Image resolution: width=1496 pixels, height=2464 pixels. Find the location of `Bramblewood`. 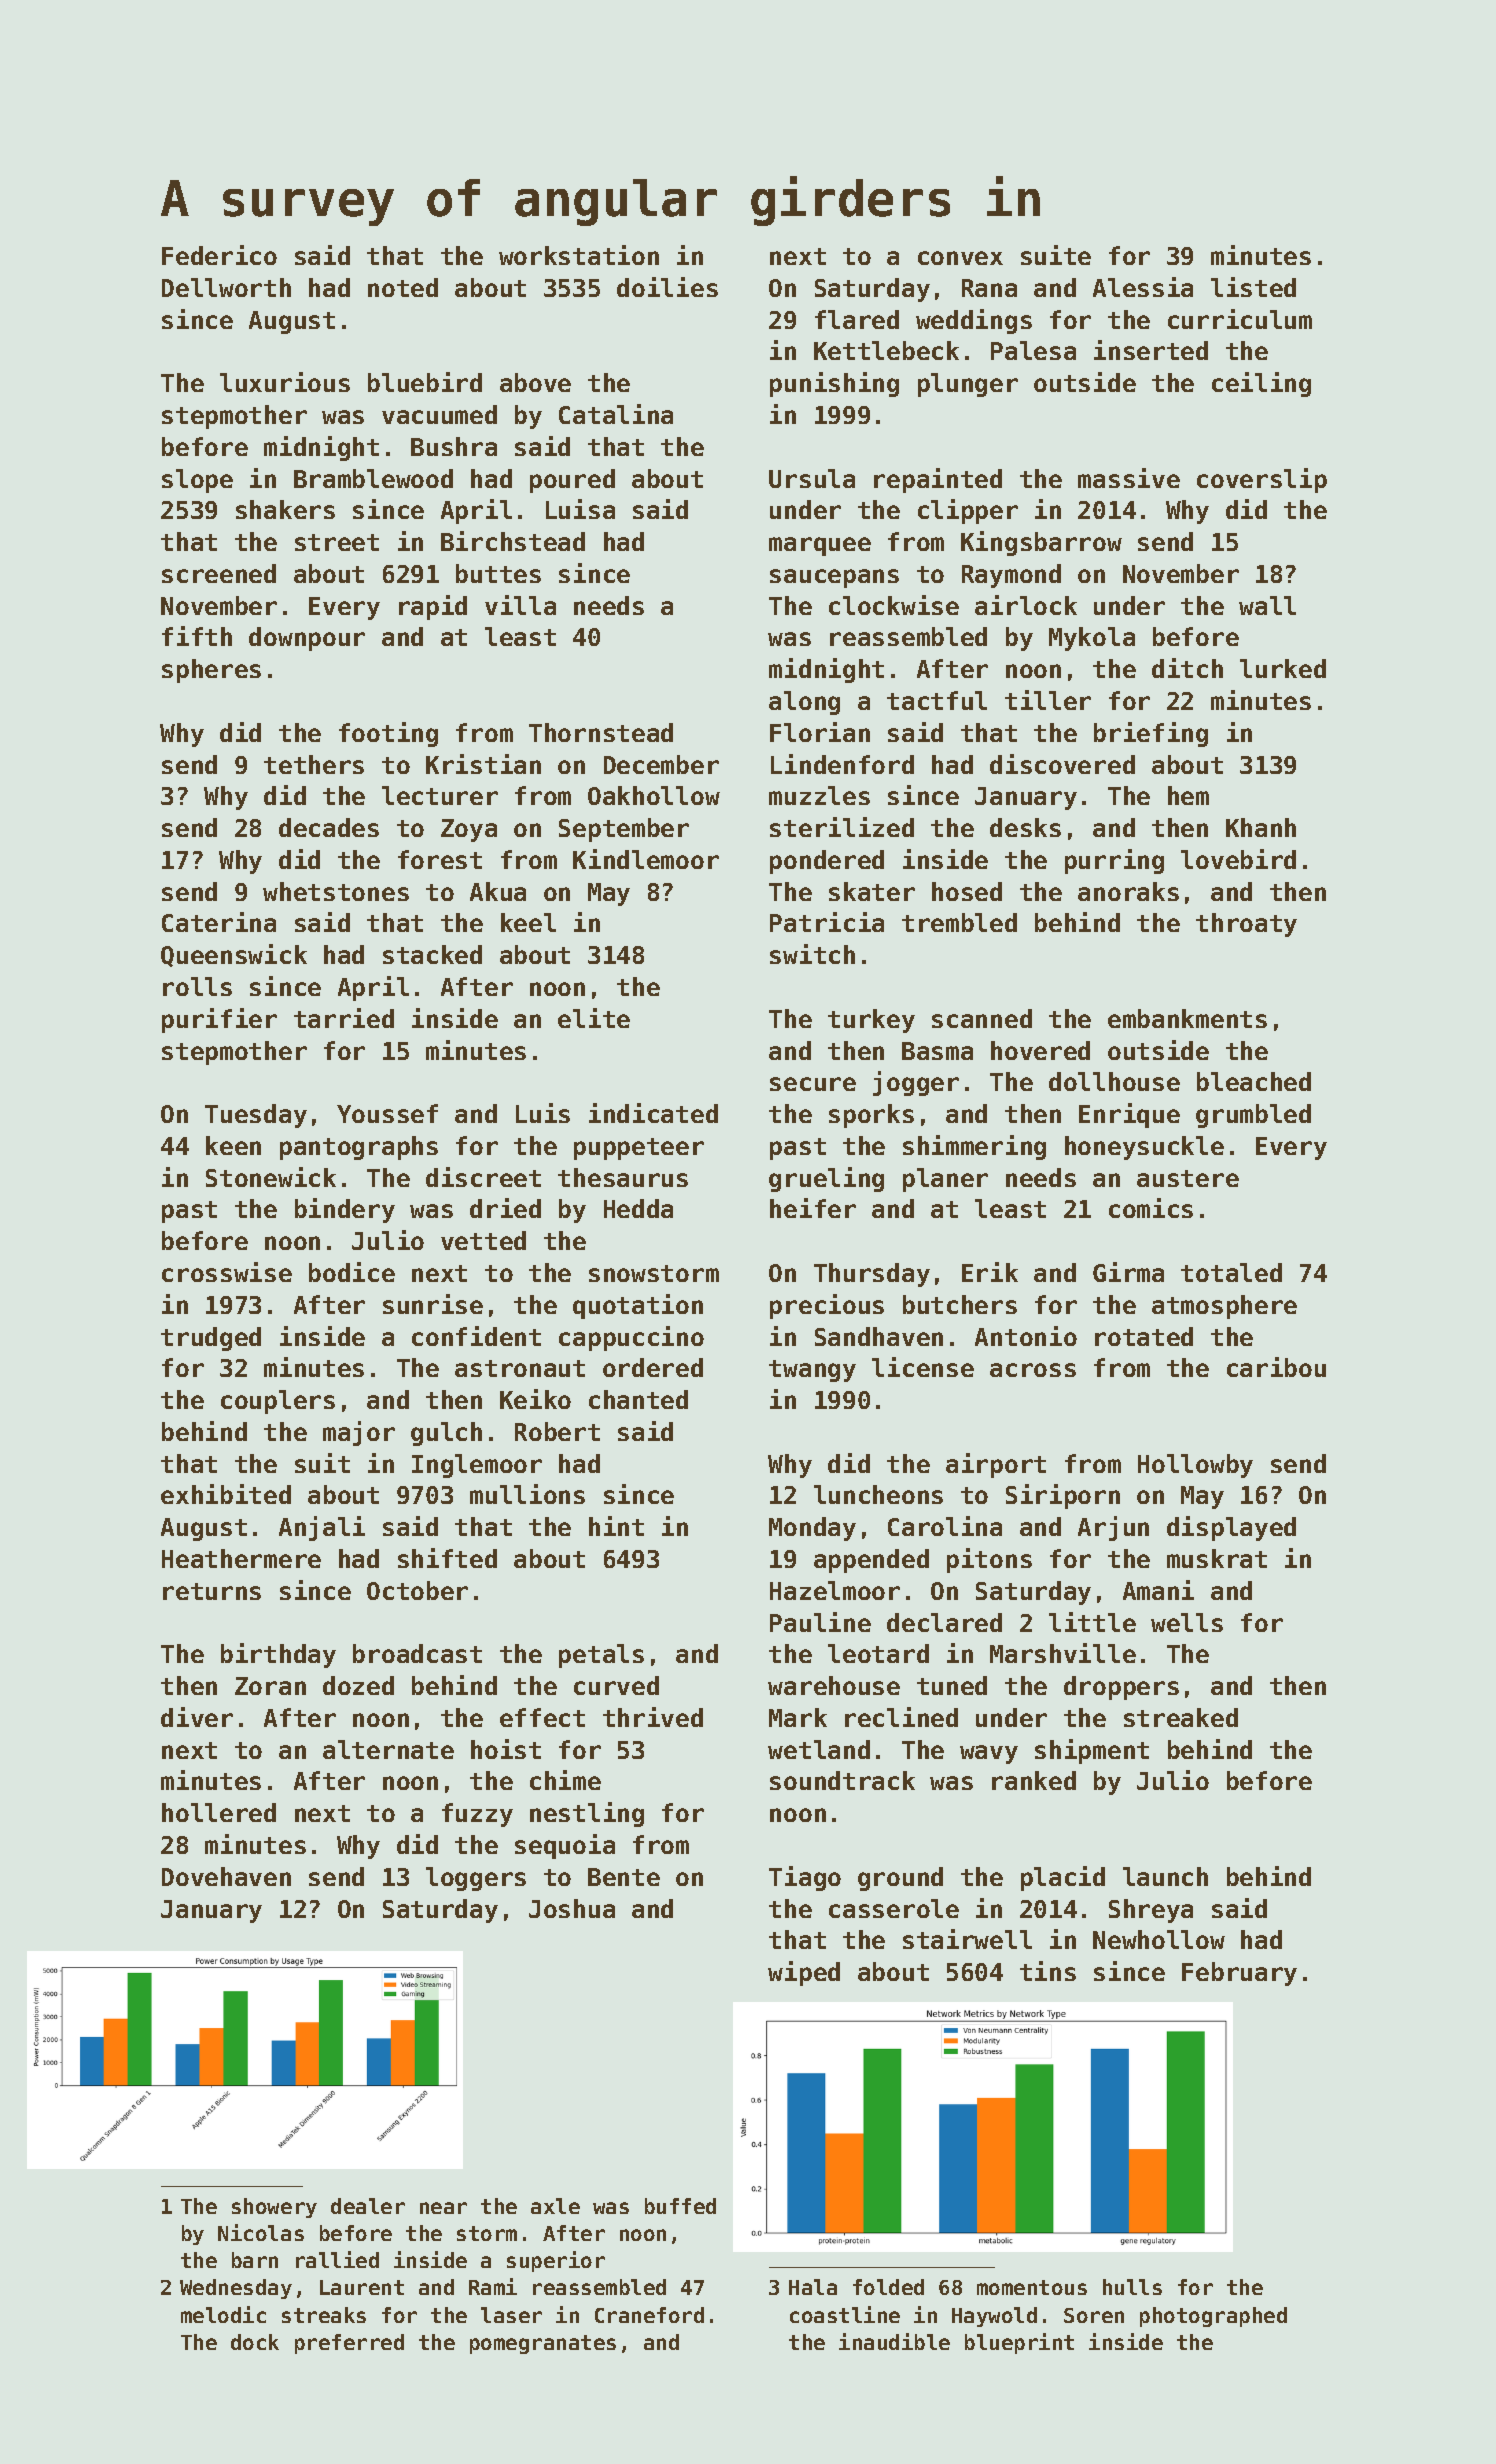

Bramblewood is located at coordinates (373, 478).
